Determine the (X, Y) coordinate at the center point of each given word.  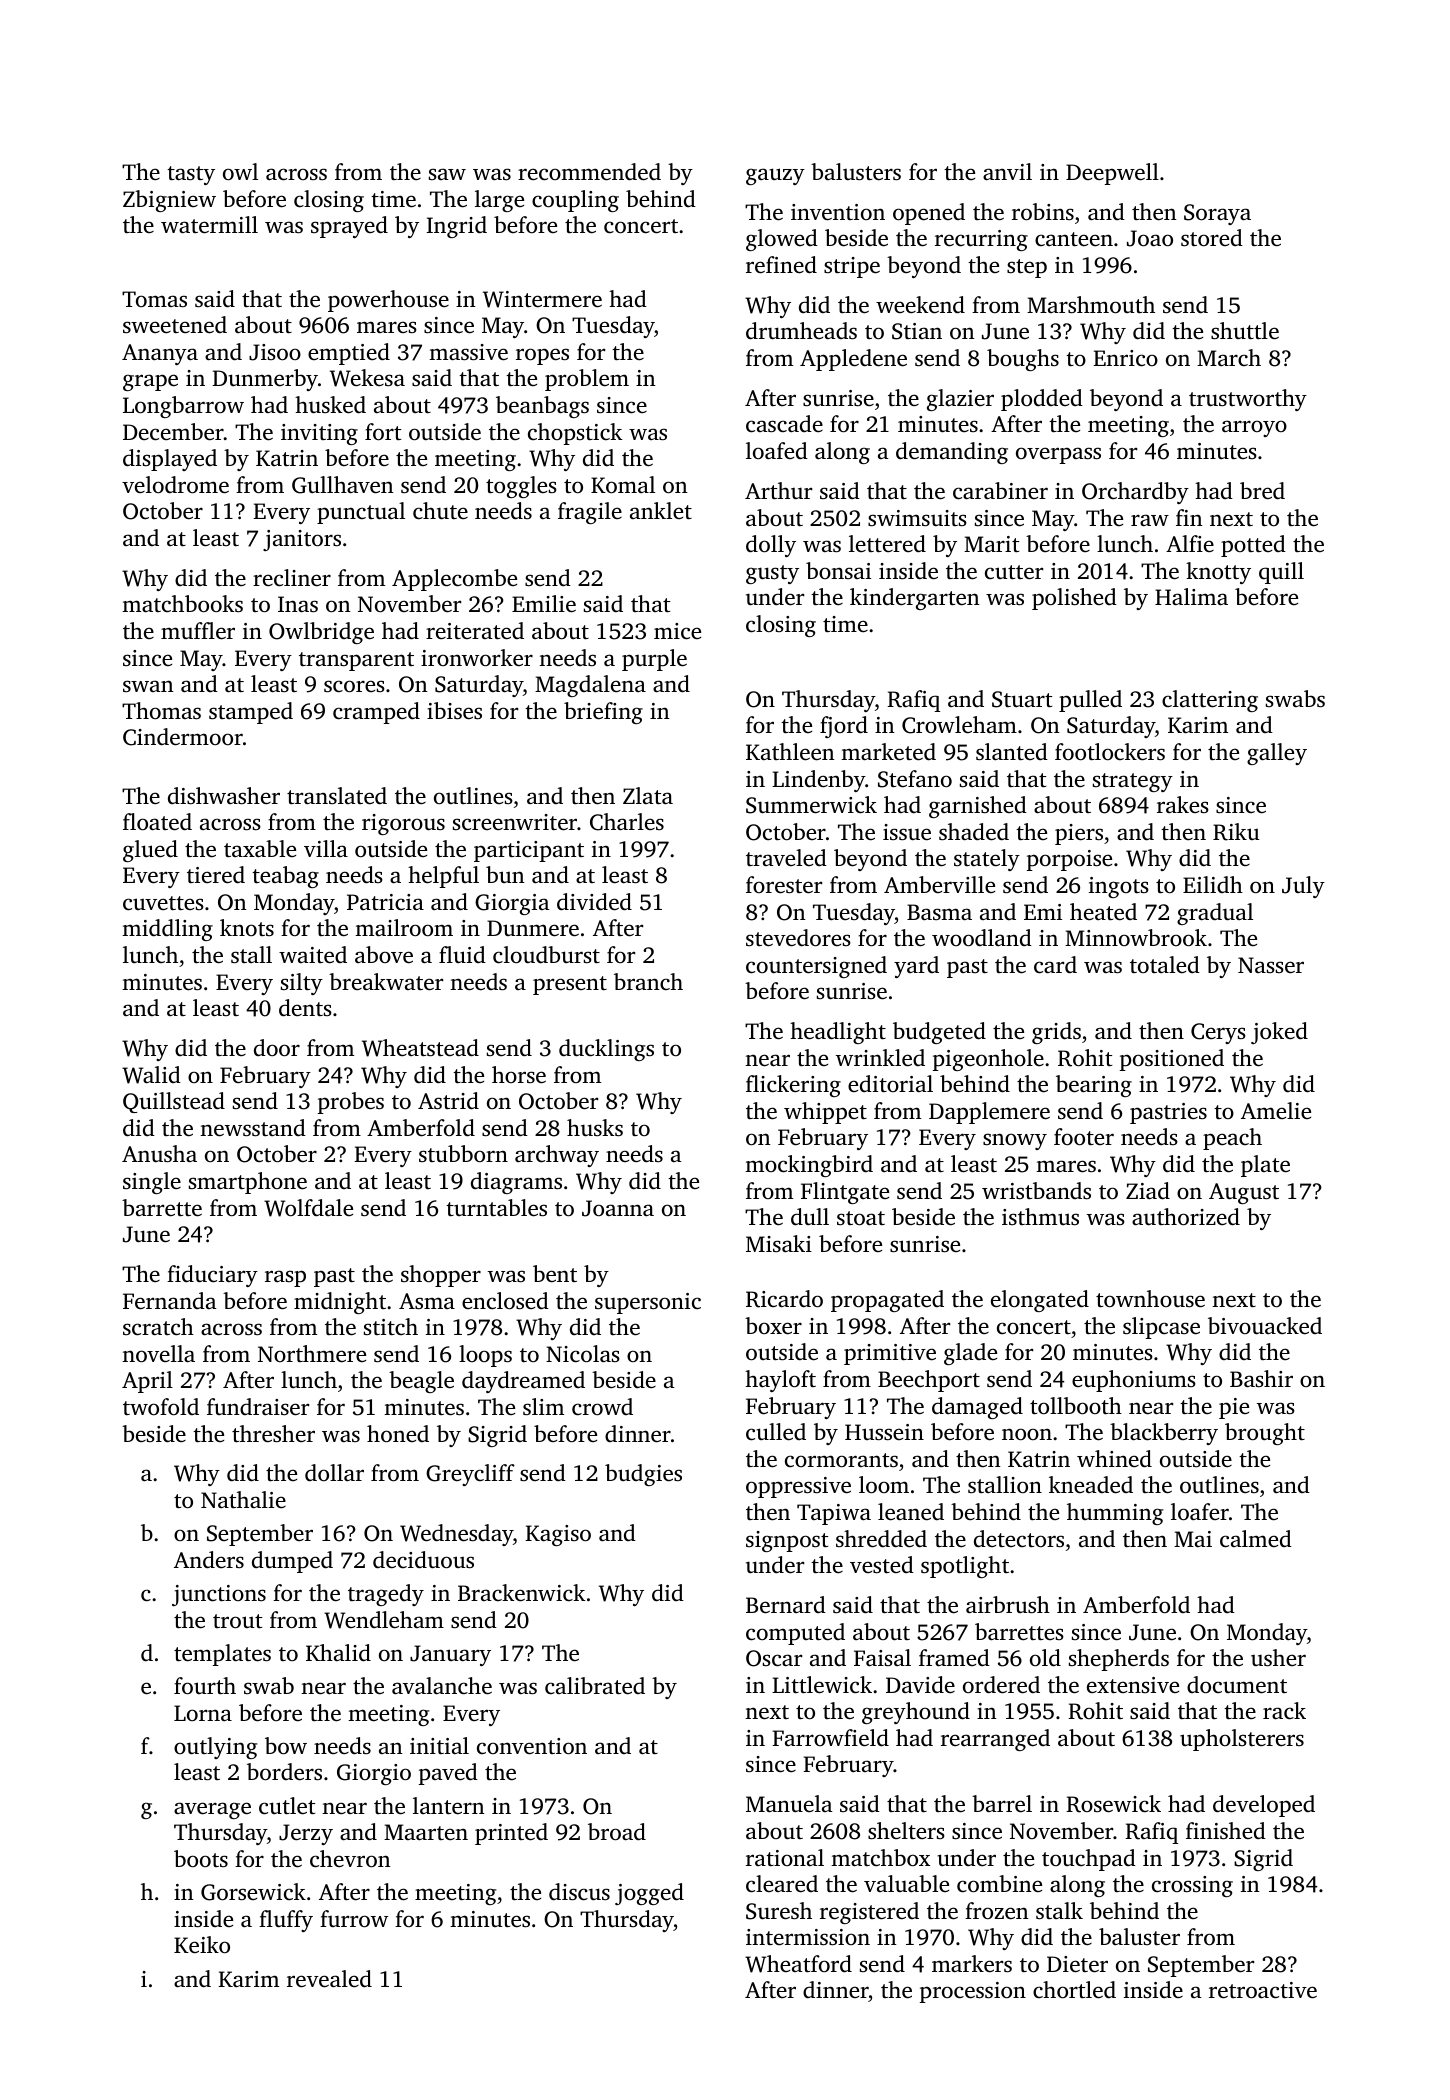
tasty (191, 175)
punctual (361, 513)
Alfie (1190, 543)
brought (1265, 1434)
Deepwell (1112, 174)
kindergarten (915, 599)
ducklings (606, 1050)
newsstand (253, 1128)
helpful (443, 877)
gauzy (775, 176)
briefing (603, 713)
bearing (1094, 1086)
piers (1079, 834)
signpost (787, 1541)
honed (398, 1434)
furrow (354, 1919)
